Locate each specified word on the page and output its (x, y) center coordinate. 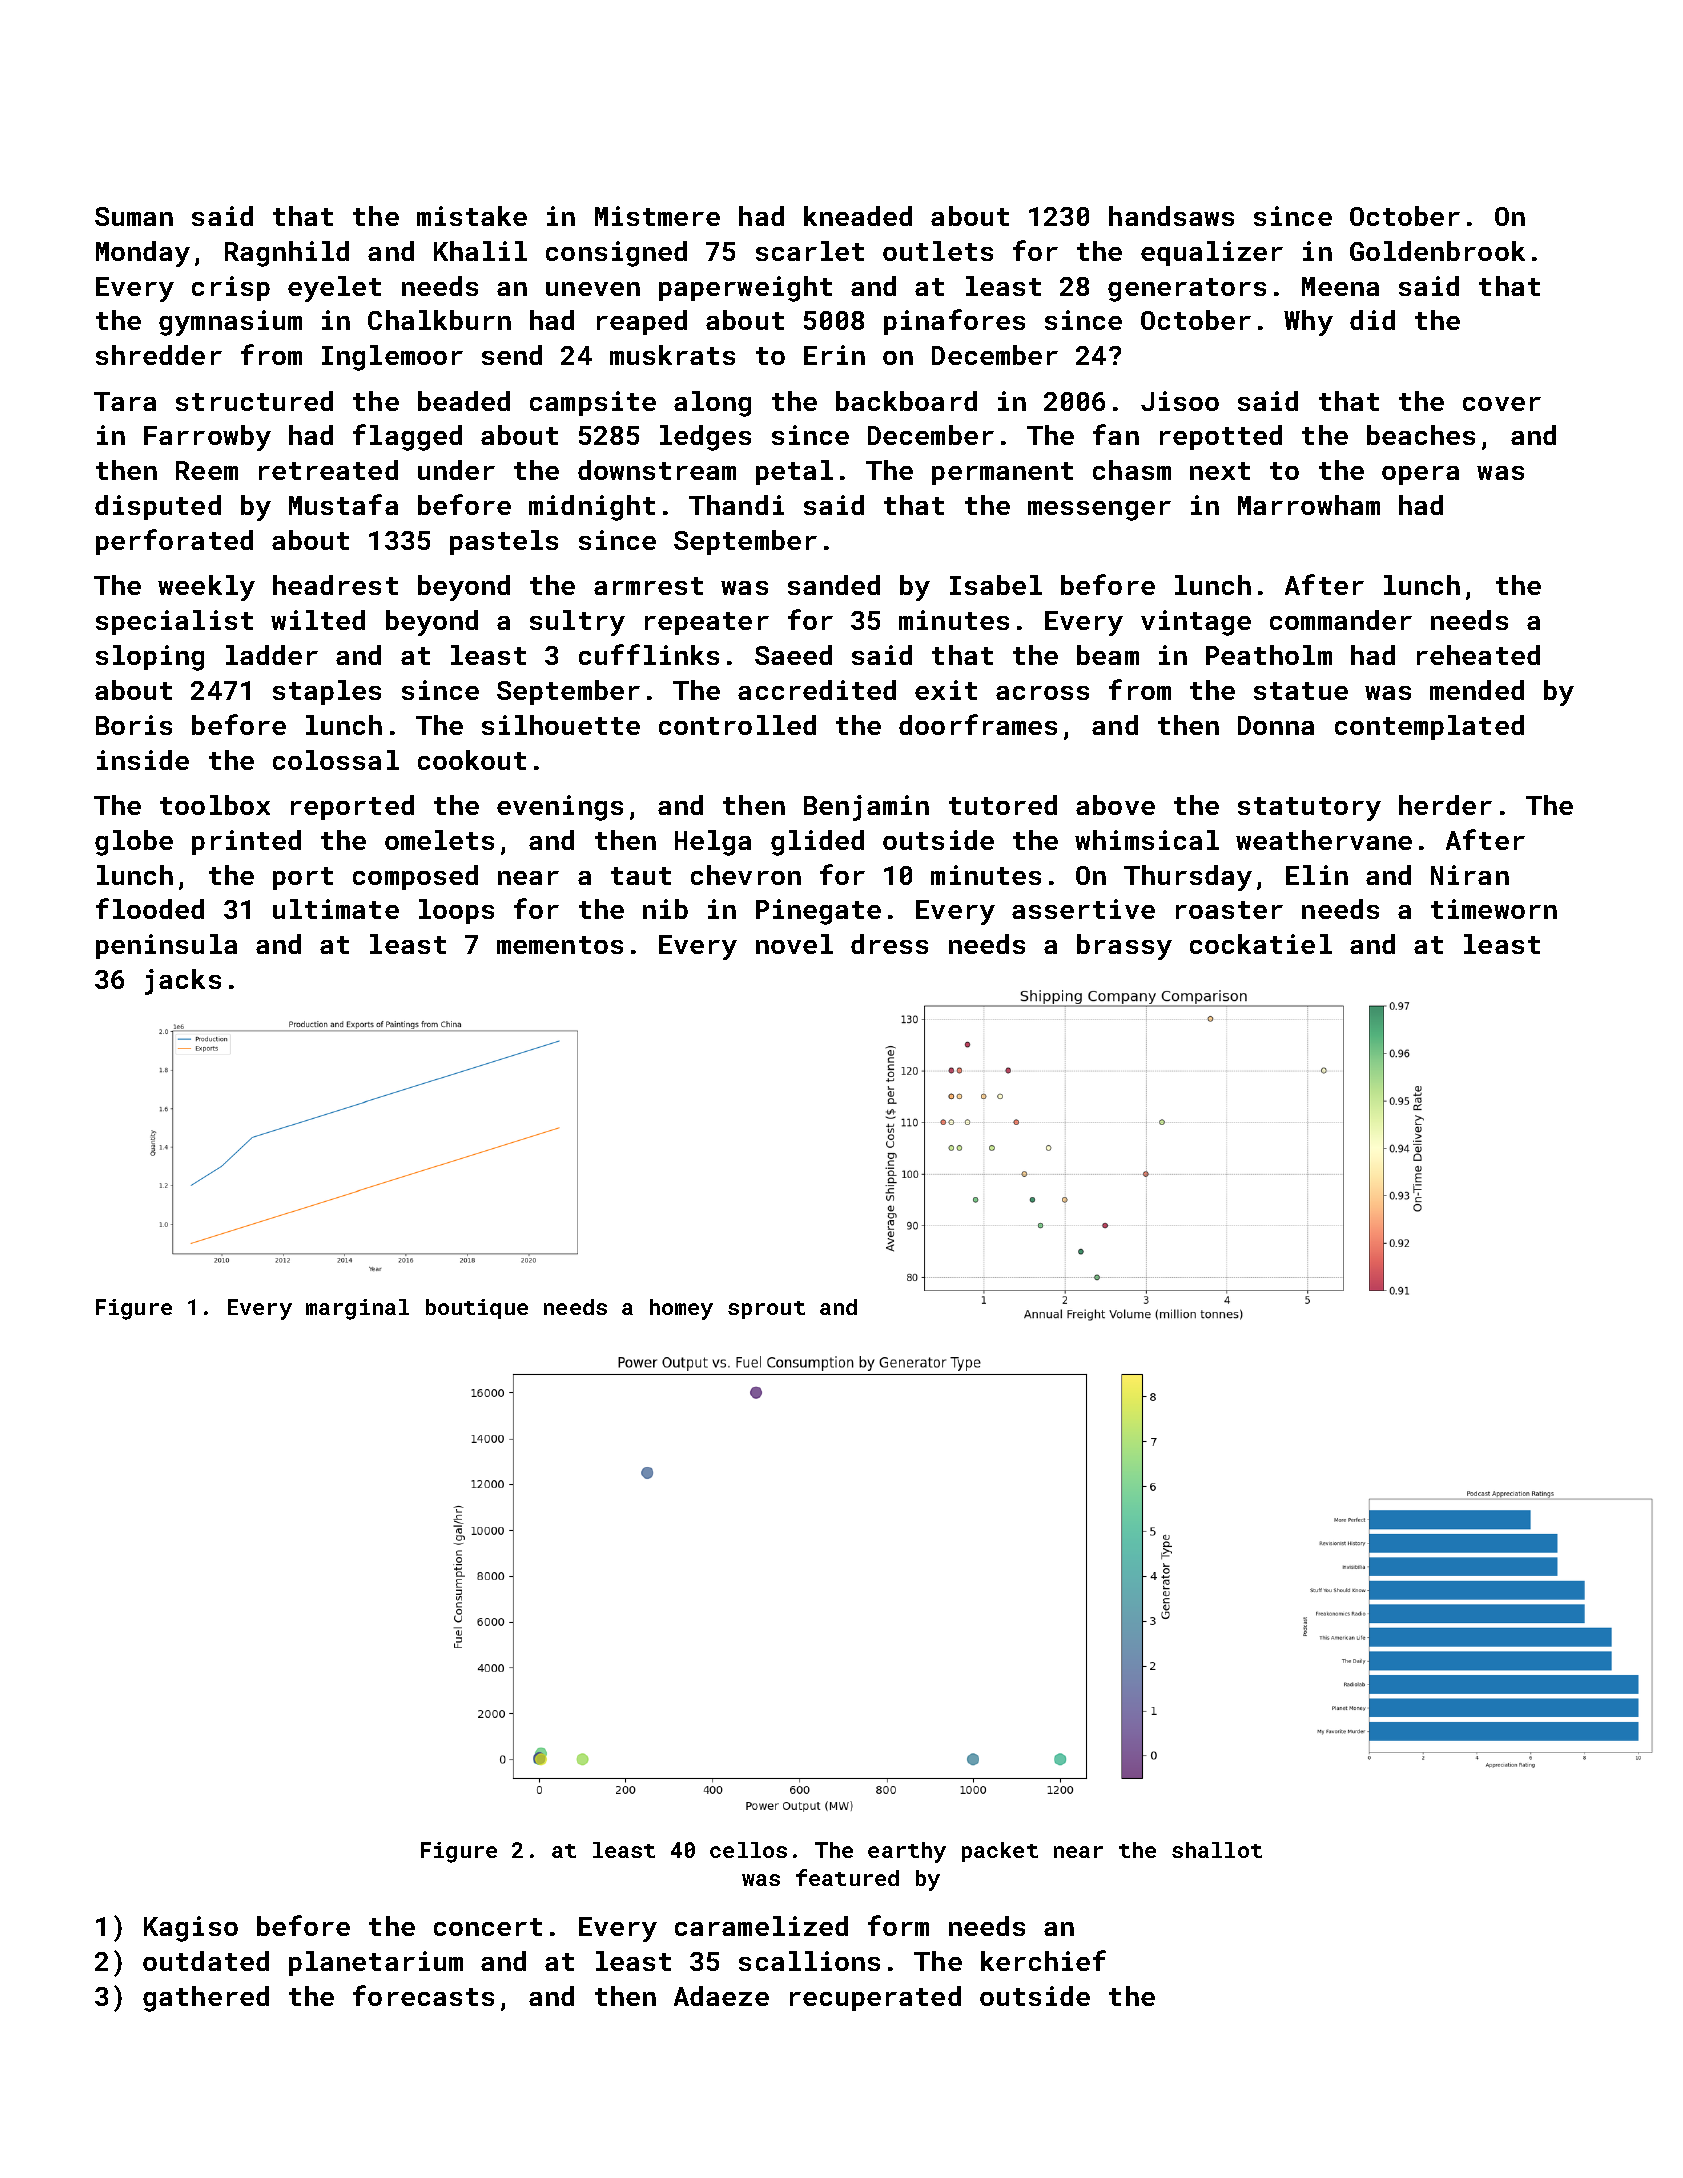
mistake (472, 216)
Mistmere (657, 216)
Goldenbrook (1437, 251)
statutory (1309, 809)
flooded (150, 908)
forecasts (423, 1995)
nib (665, 909)
